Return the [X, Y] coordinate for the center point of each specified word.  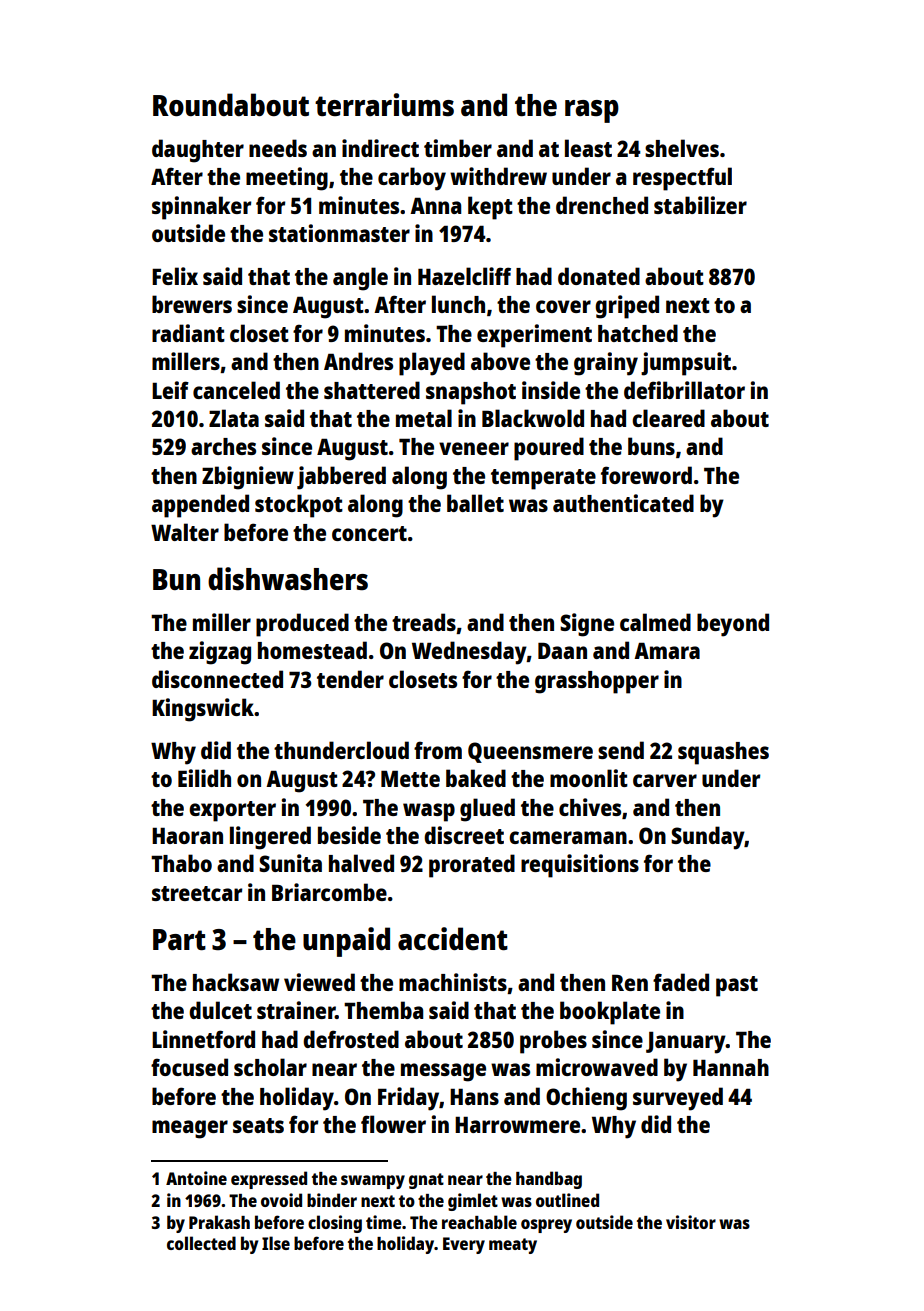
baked [476, 778]
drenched [602, 205]
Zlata [234, 418]
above [500, 361]
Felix [175, 276]
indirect [380, 148]
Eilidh [204, 778]
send [621, 750]
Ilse [276, 1243]
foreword [646, 475]
